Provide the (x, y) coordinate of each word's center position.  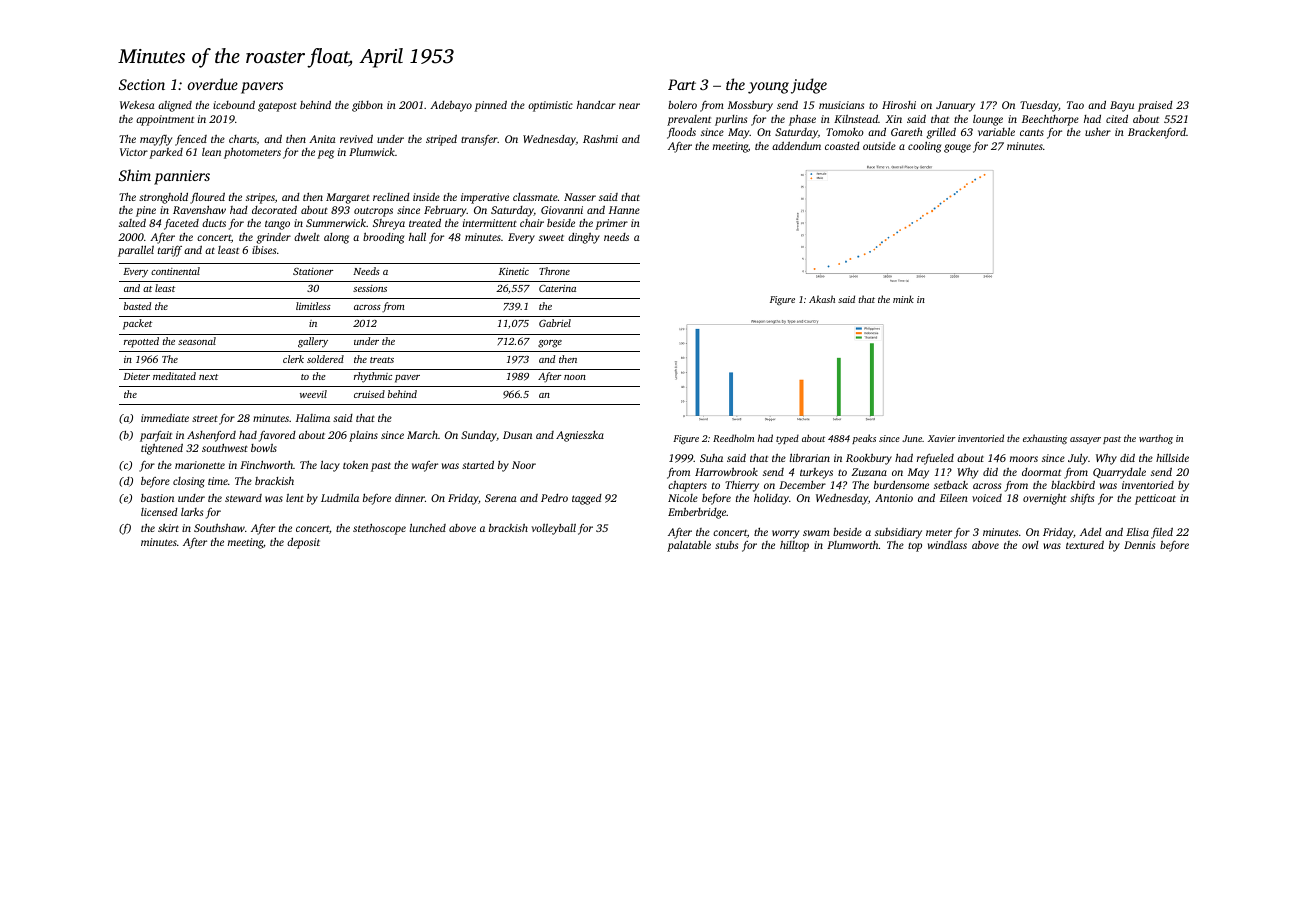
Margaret (348, 198)
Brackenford (1157, 133)
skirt (168, 527)
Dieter (136, 376)
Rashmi (600, 139)
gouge (957, 148)
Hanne (624, 210)
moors (1024, 459)
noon (575, 377)
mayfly (156, 140)
